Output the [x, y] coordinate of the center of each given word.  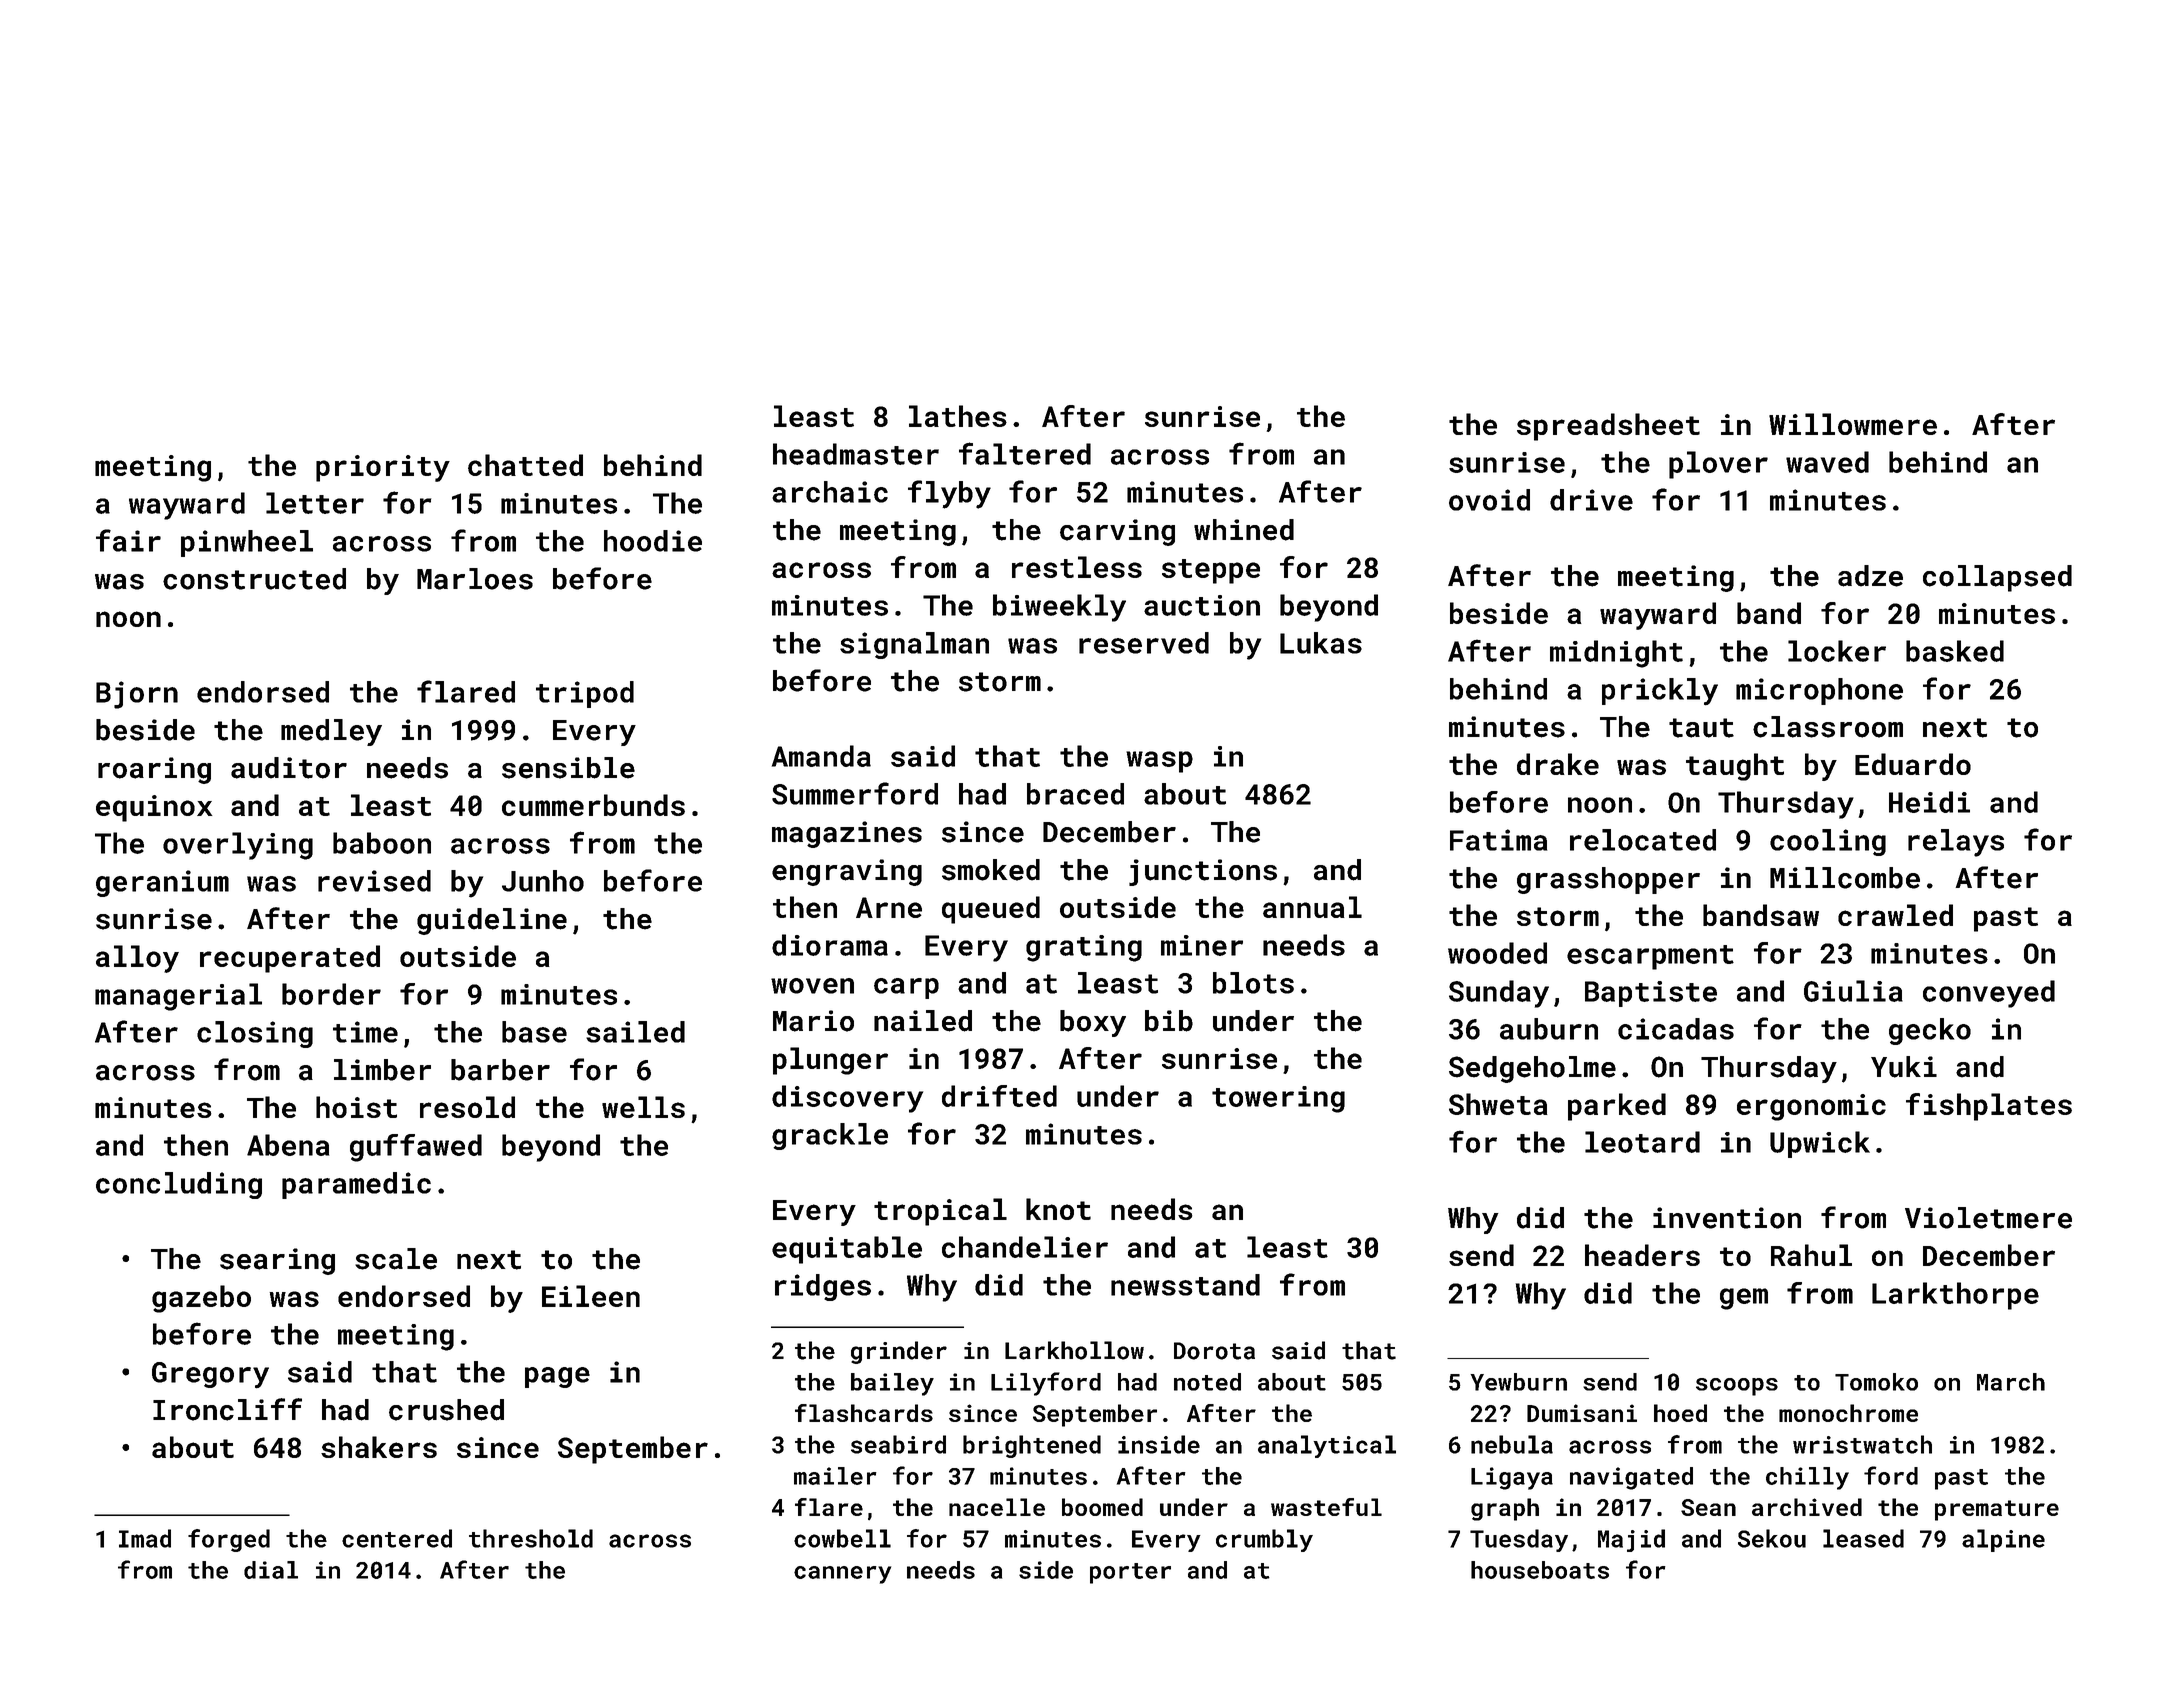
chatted [525, 465]
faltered [1025, 453]
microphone [1819, 691]
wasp [1159, 762]
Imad [145, 1538]
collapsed [1997, 578]
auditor [289, 768]
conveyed [1989, 994]
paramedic [356, 1185]
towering [1278, 1099]
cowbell [842, 1538]
